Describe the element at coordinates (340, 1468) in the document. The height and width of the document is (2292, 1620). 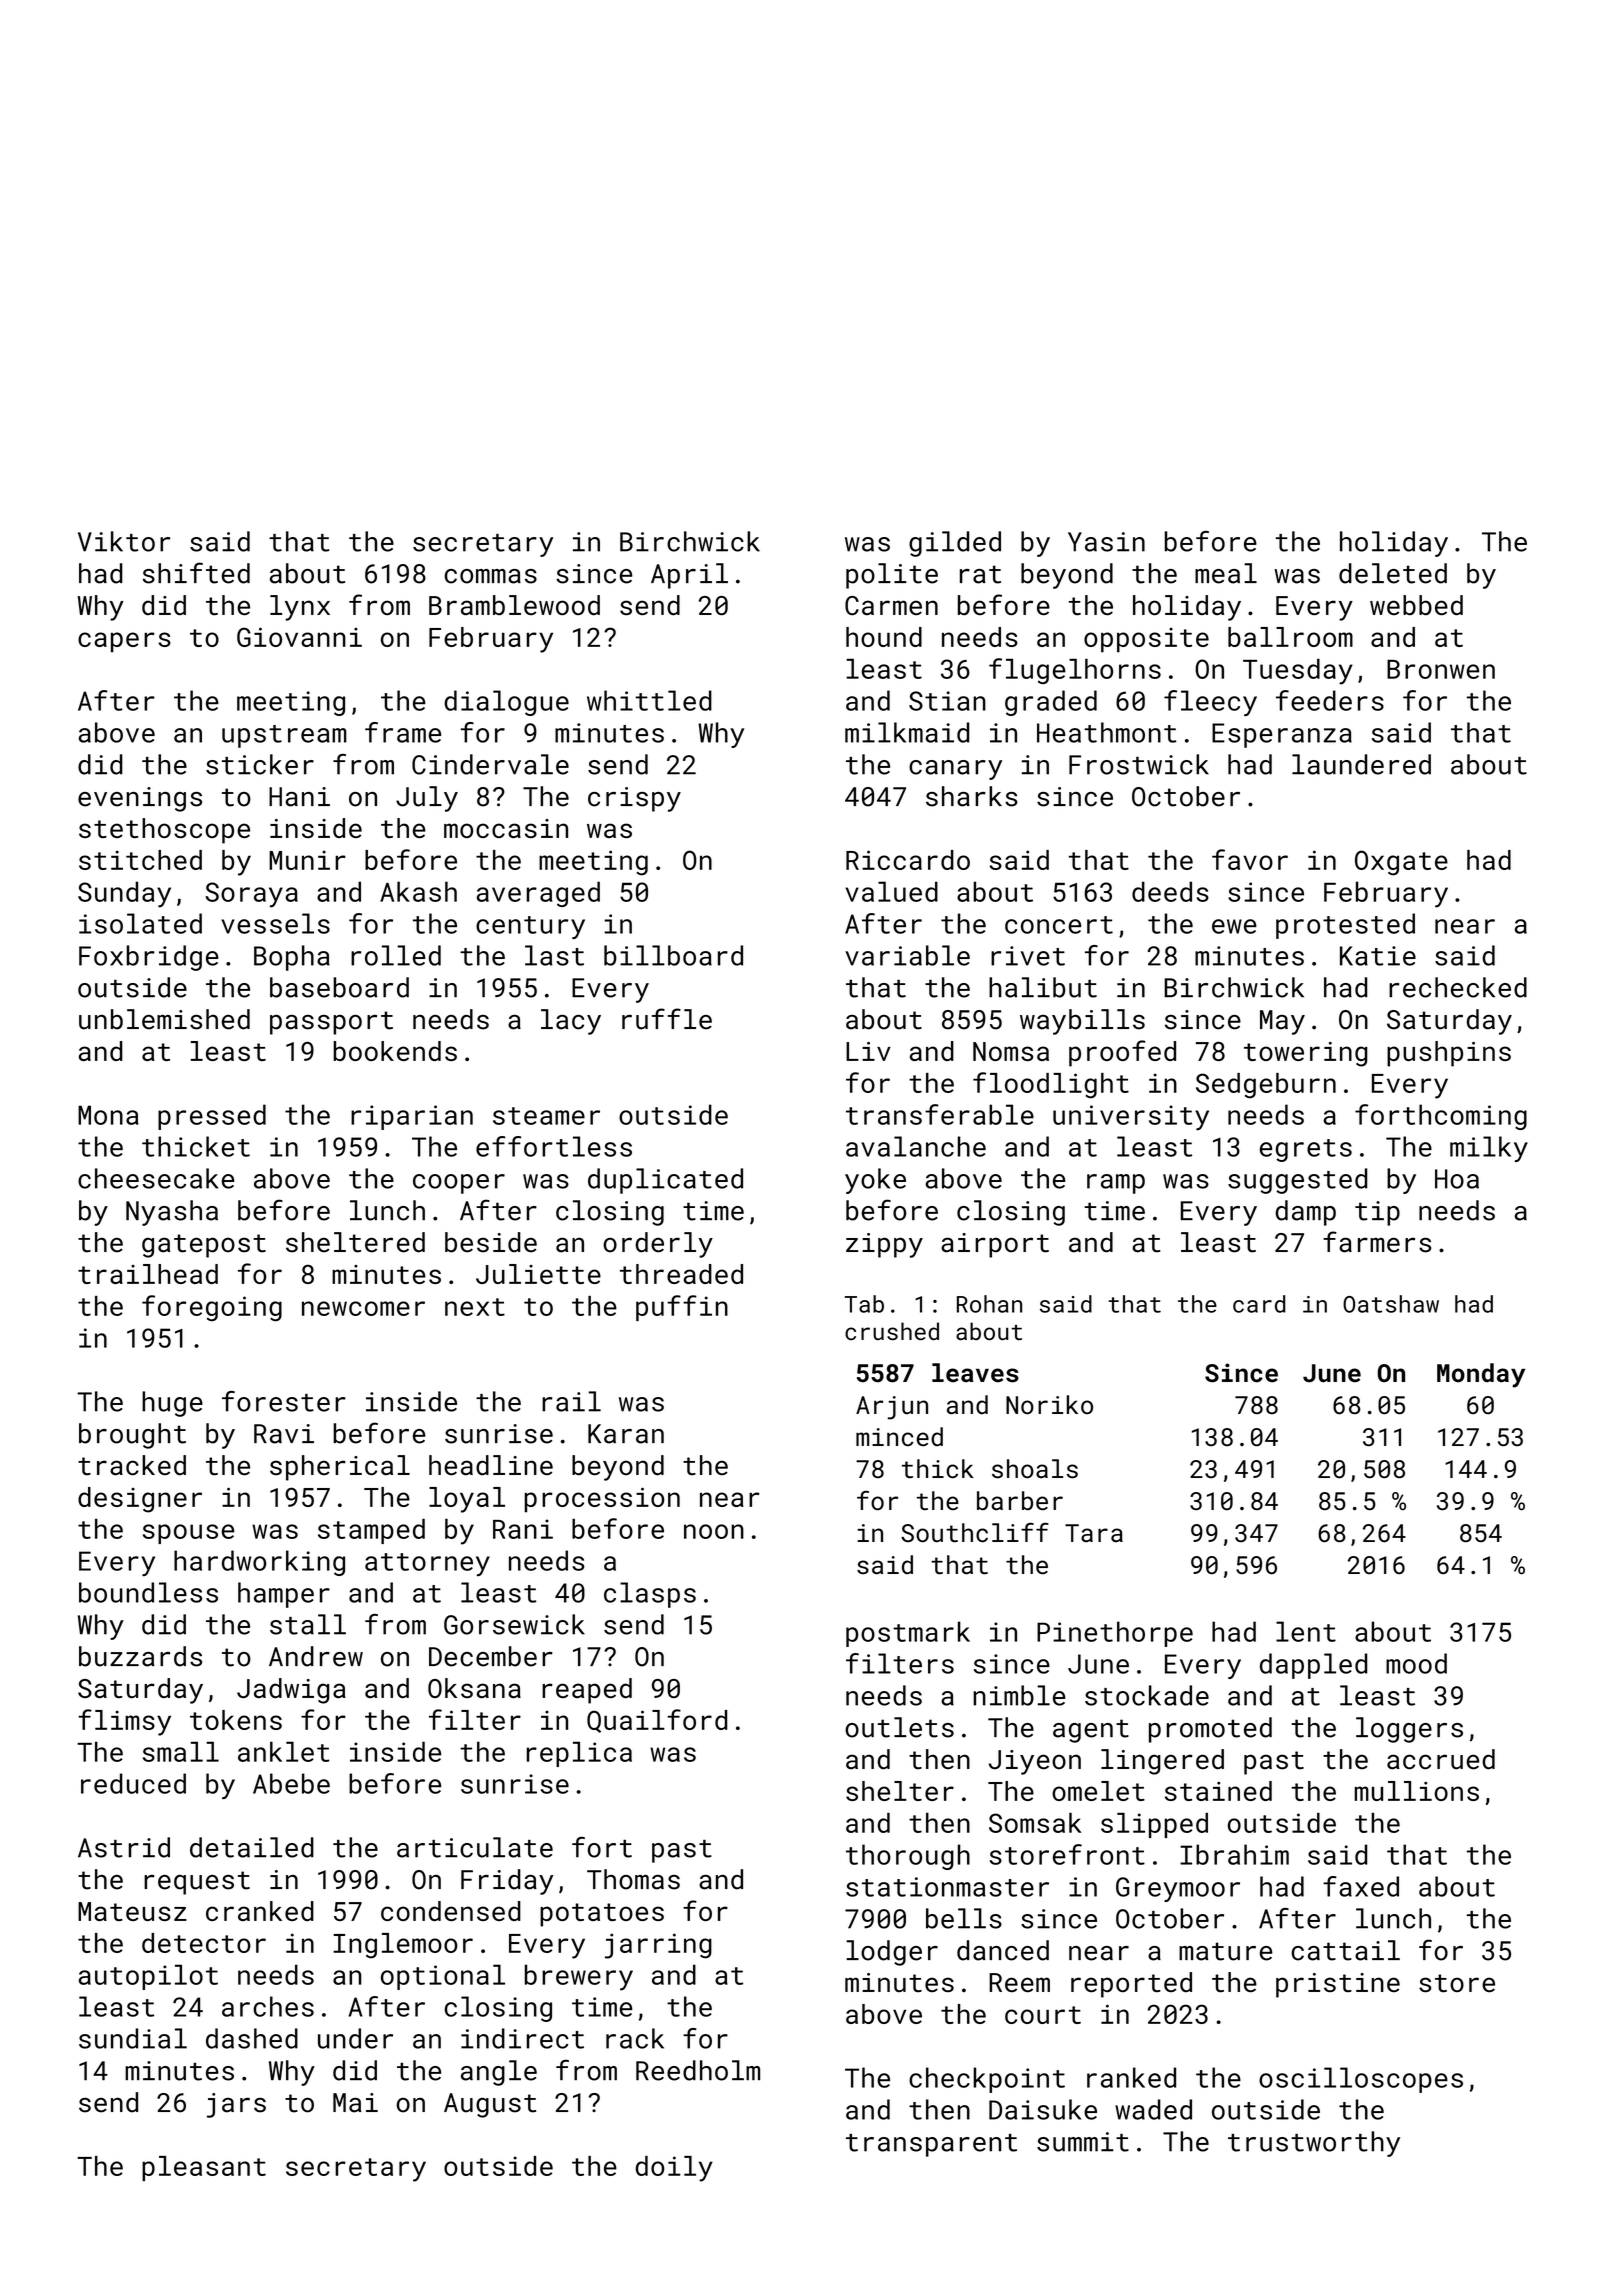
I see `spherical` at that location.
